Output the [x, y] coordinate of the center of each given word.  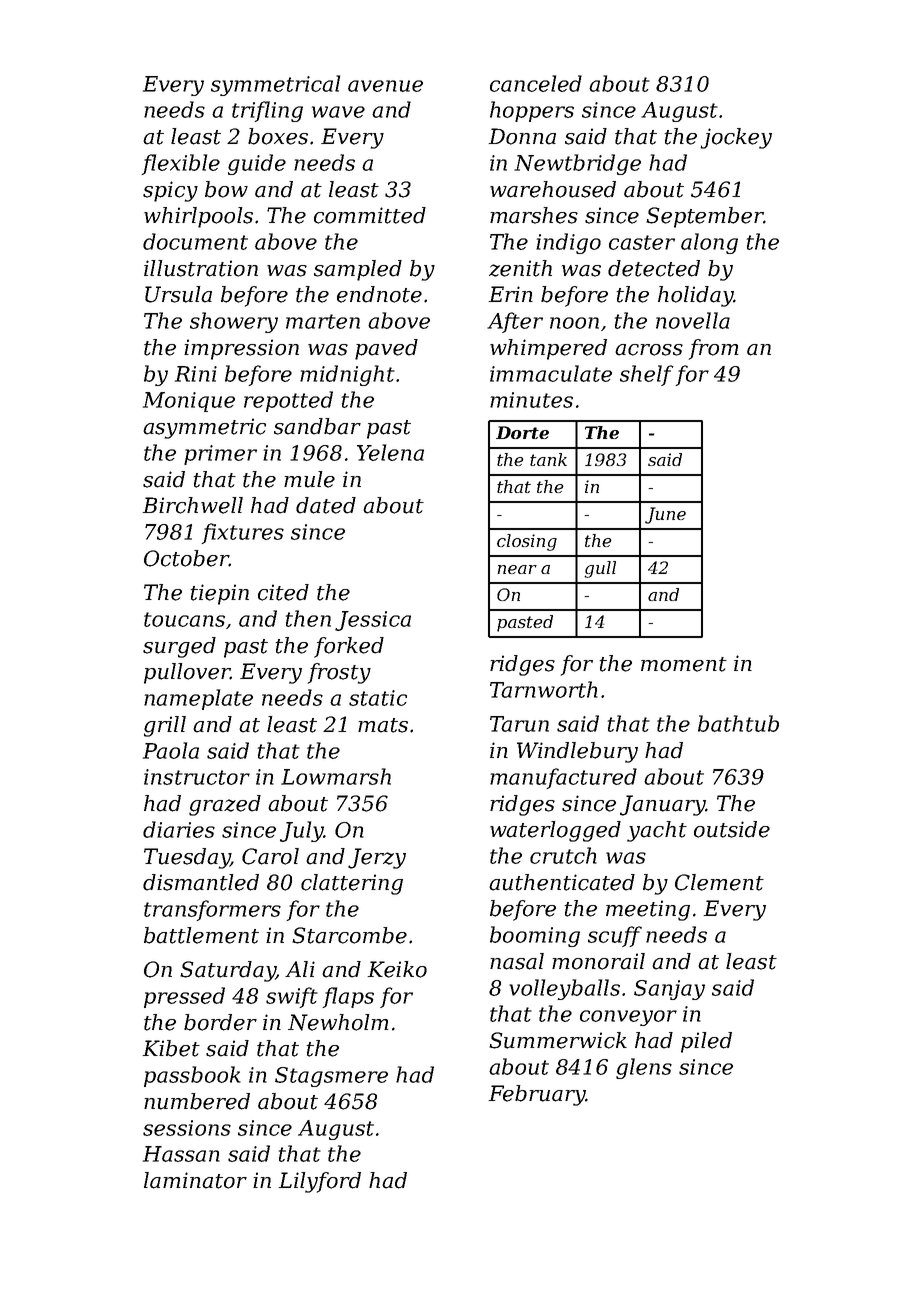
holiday [696, 296]
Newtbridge [577, 164]
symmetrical [275, 85]
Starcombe [349, 935]
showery [234, 322]
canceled [536, 83]
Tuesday [187, 858]
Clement [719, 882]
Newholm [338, 1022]
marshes [534, 215]
